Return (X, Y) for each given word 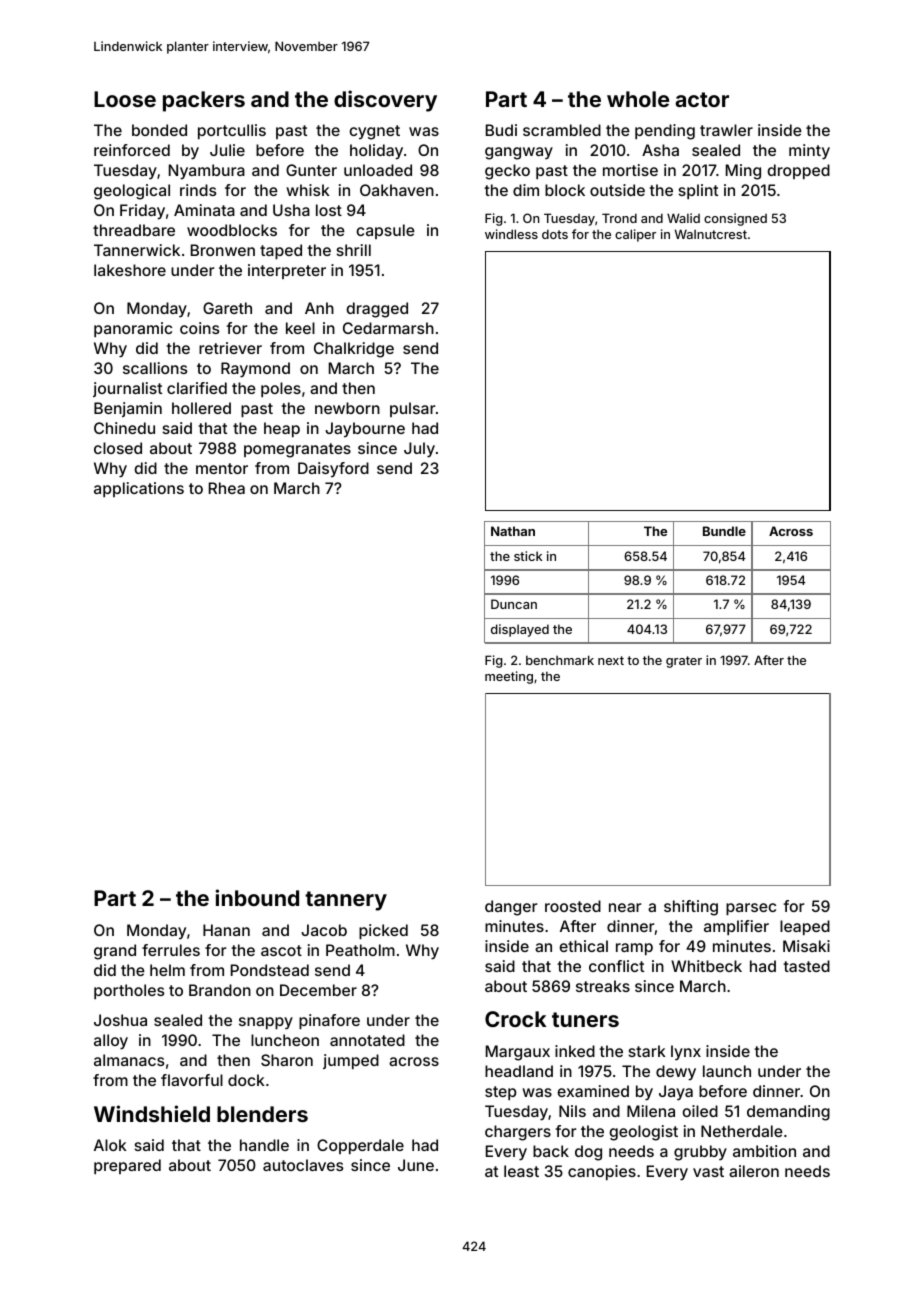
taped (281, 251)
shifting (691, 908)
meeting (509, 677)
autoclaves (303, 1165)
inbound (257, 897)
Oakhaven (397, 190)
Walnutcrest (711, 234)
